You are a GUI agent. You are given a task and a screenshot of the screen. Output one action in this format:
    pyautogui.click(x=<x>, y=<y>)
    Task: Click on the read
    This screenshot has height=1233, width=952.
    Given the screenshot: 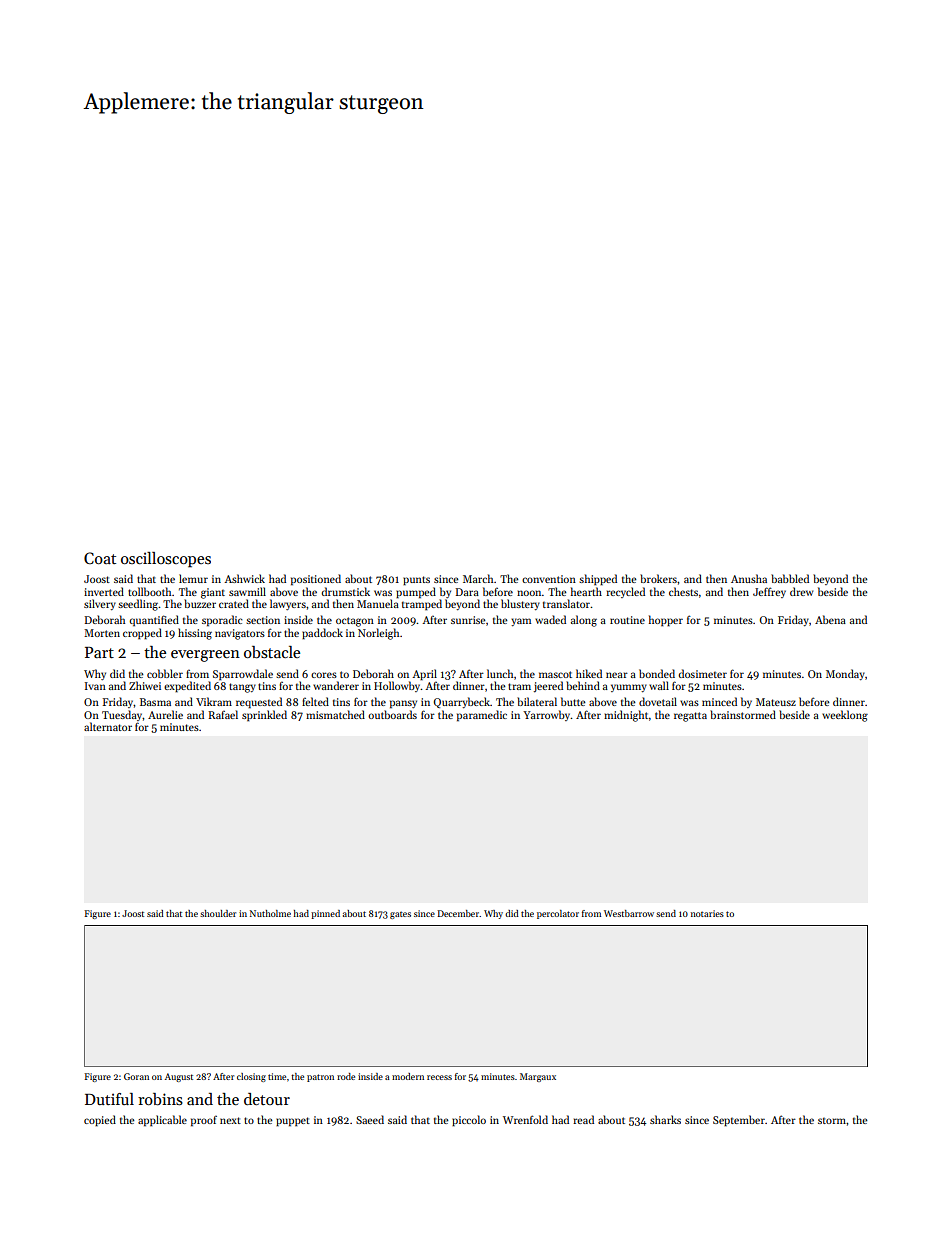 What is the action you would take?
    pyautogui.click(x=583, y=1119)
